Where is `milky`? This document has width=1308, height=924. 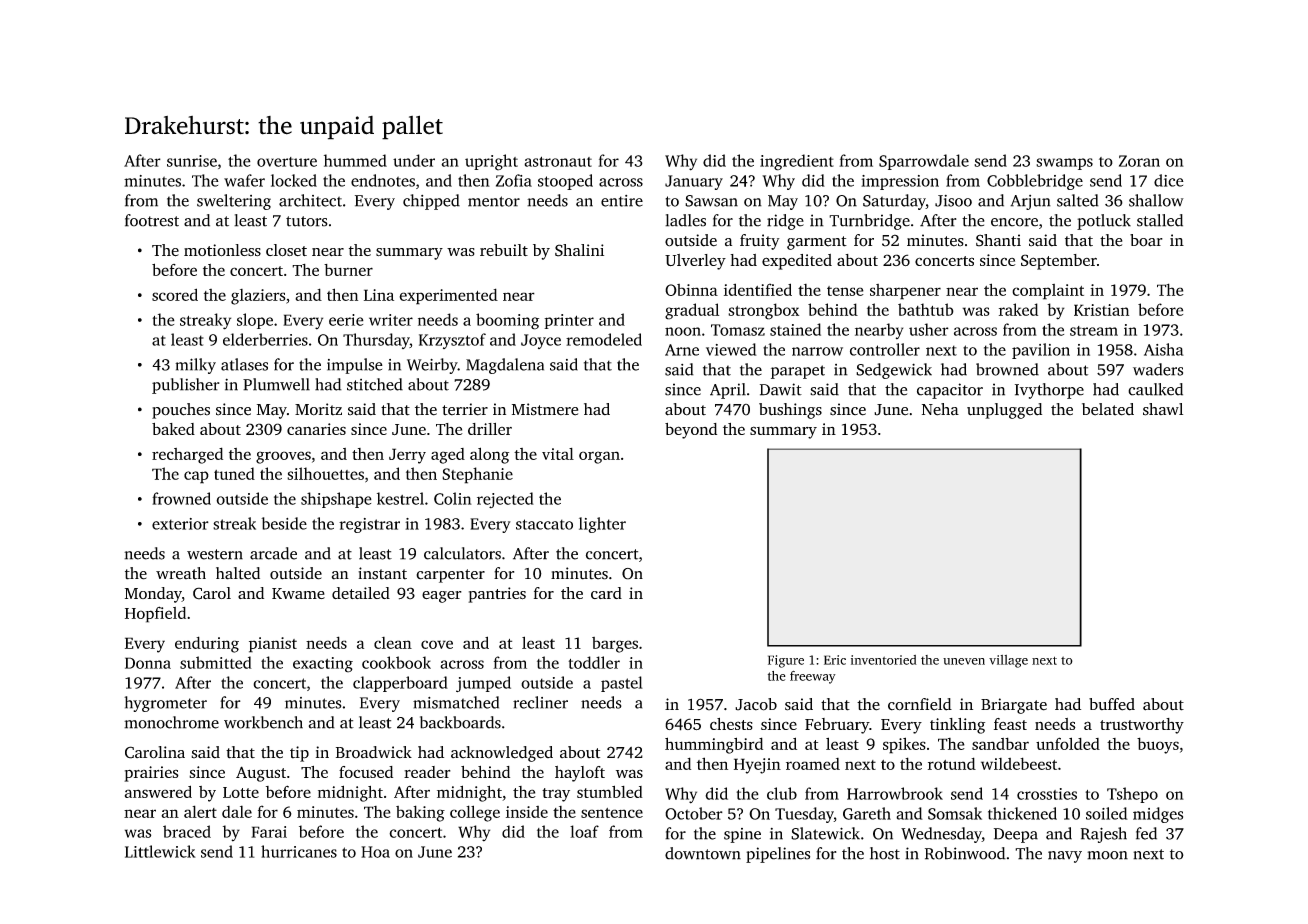
milky is located at coordinates (195, 366).
